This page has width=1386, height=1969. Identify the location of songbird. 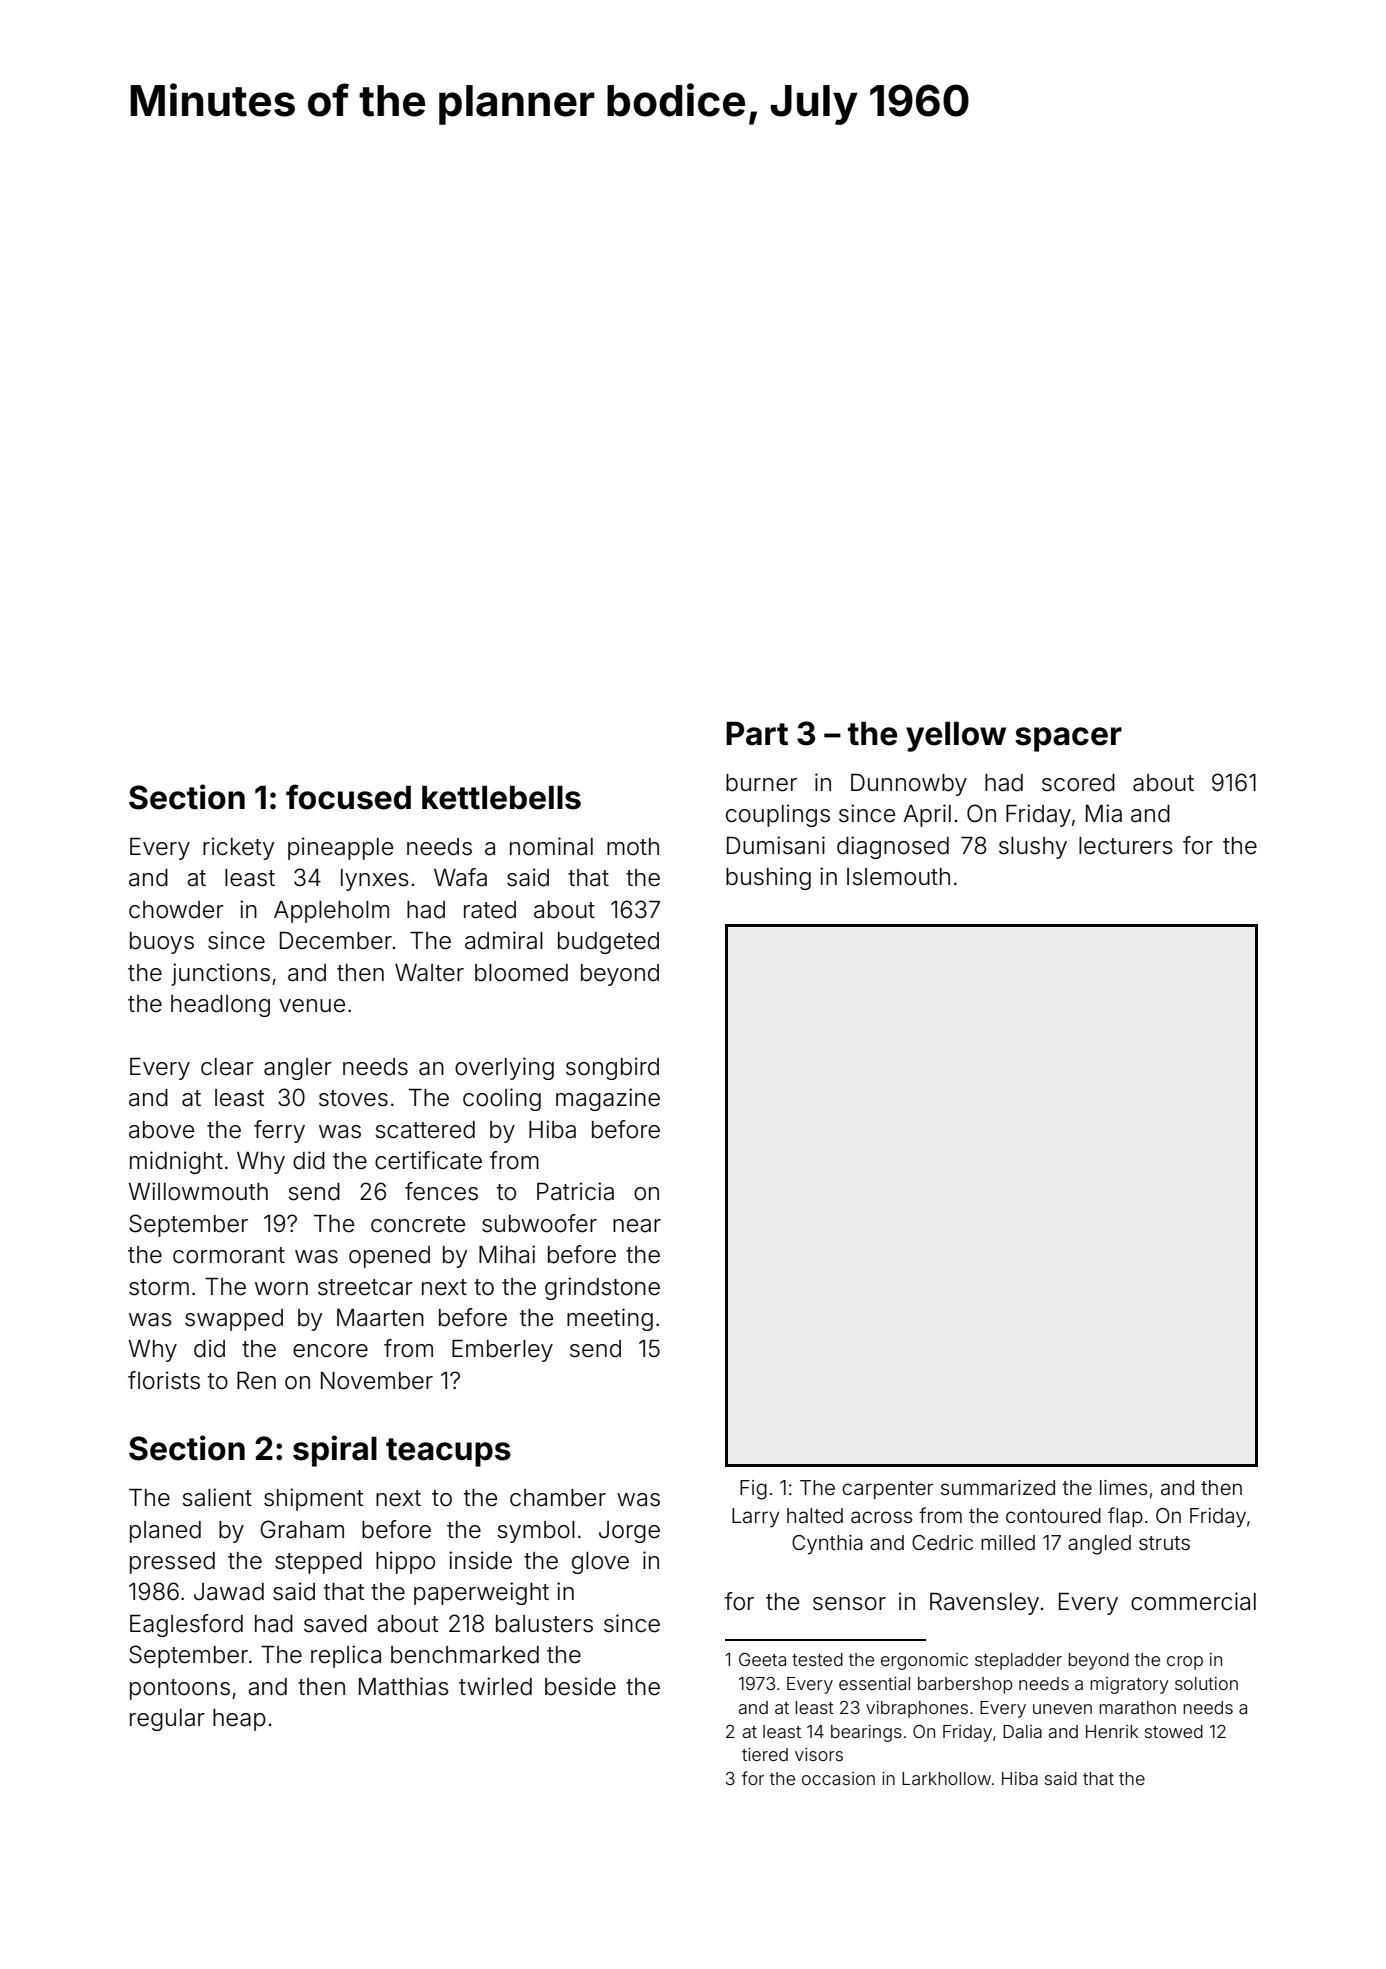
(612, 1068).
